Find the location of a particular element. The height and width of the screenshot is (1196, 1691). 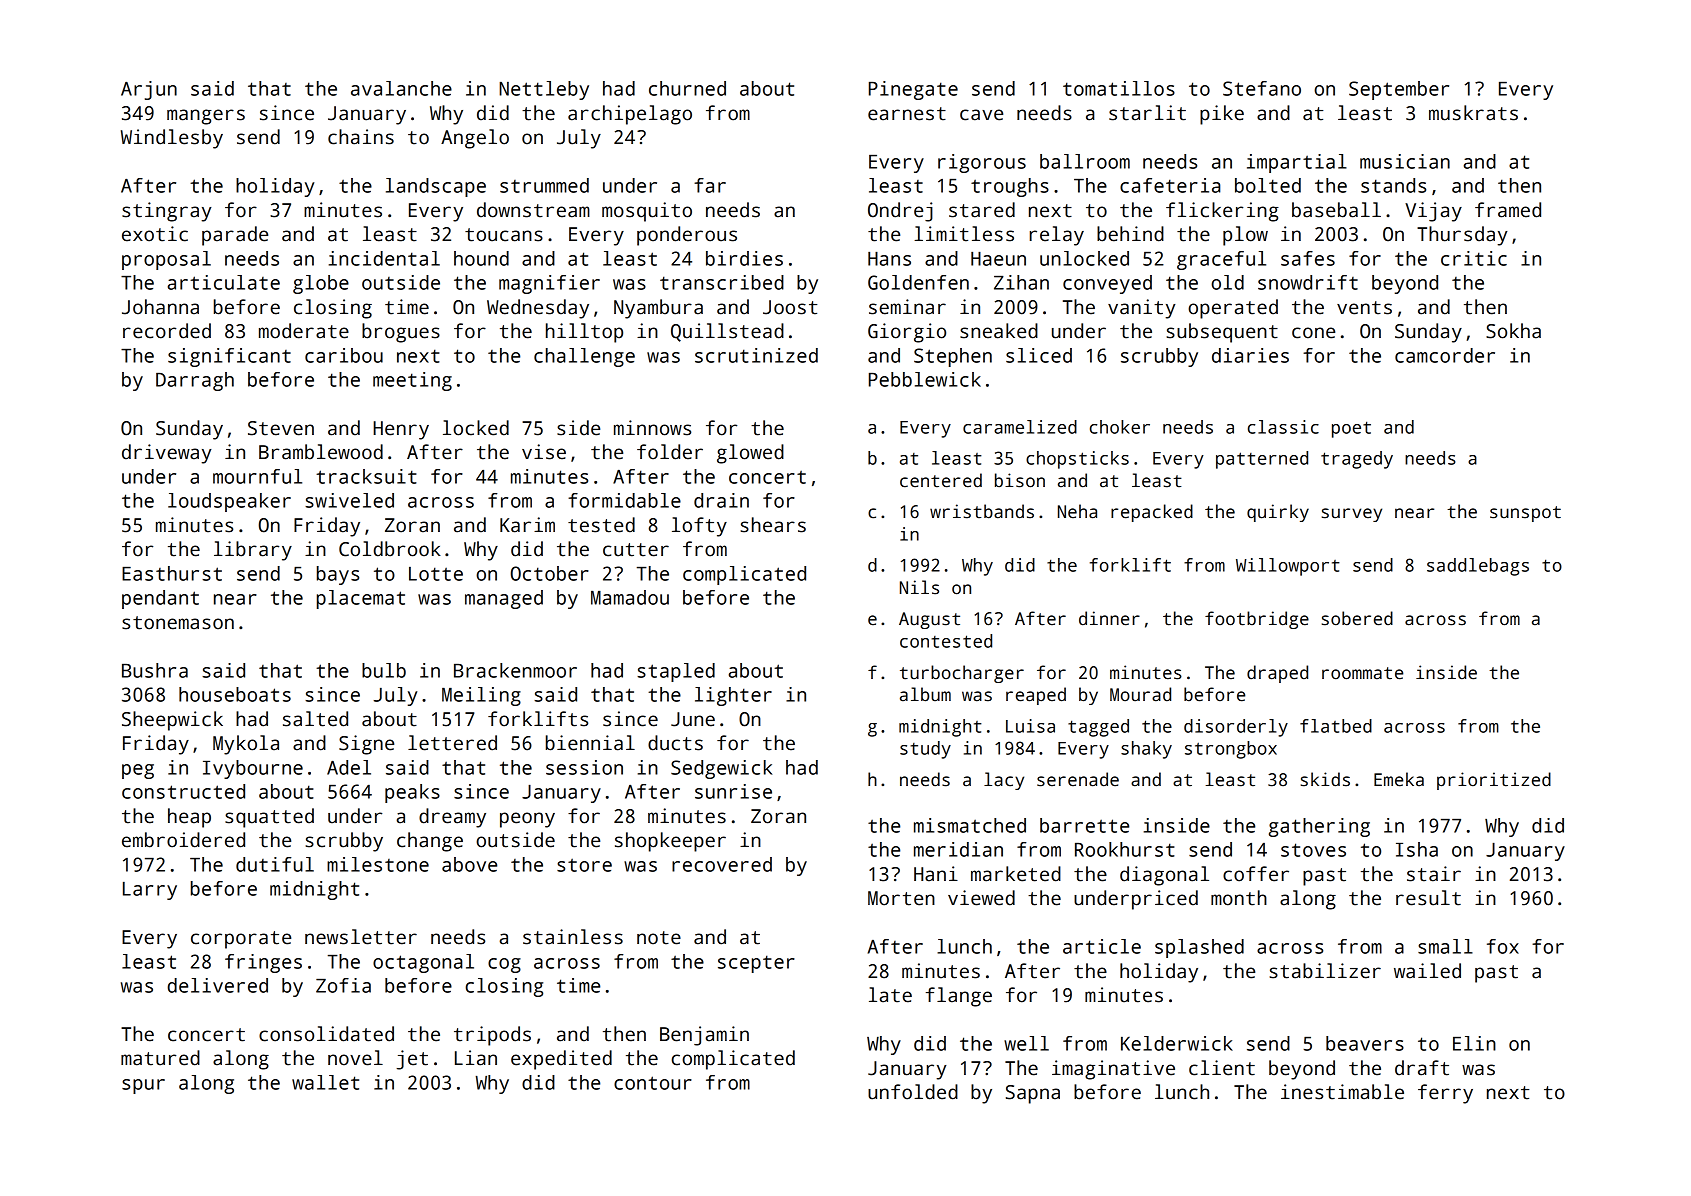

wallet is located at coordinates (325, 1082).
